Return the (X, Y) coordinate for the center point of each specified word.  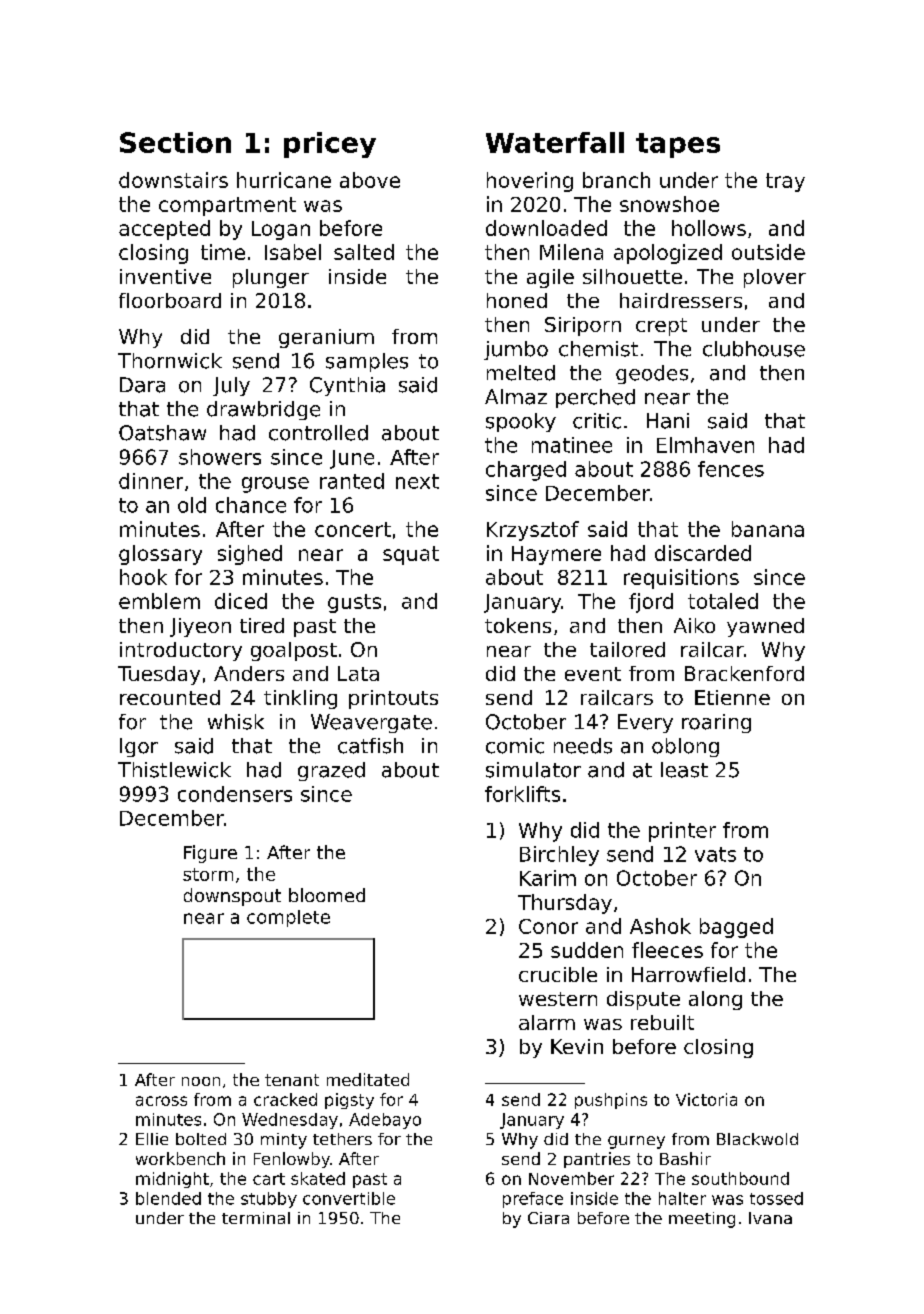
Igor (139, 747)
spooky (521, 422)
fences (731, 469)
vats (715, 854)
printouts (393, 699)
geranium (326, 338)
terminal (256, 1218)
